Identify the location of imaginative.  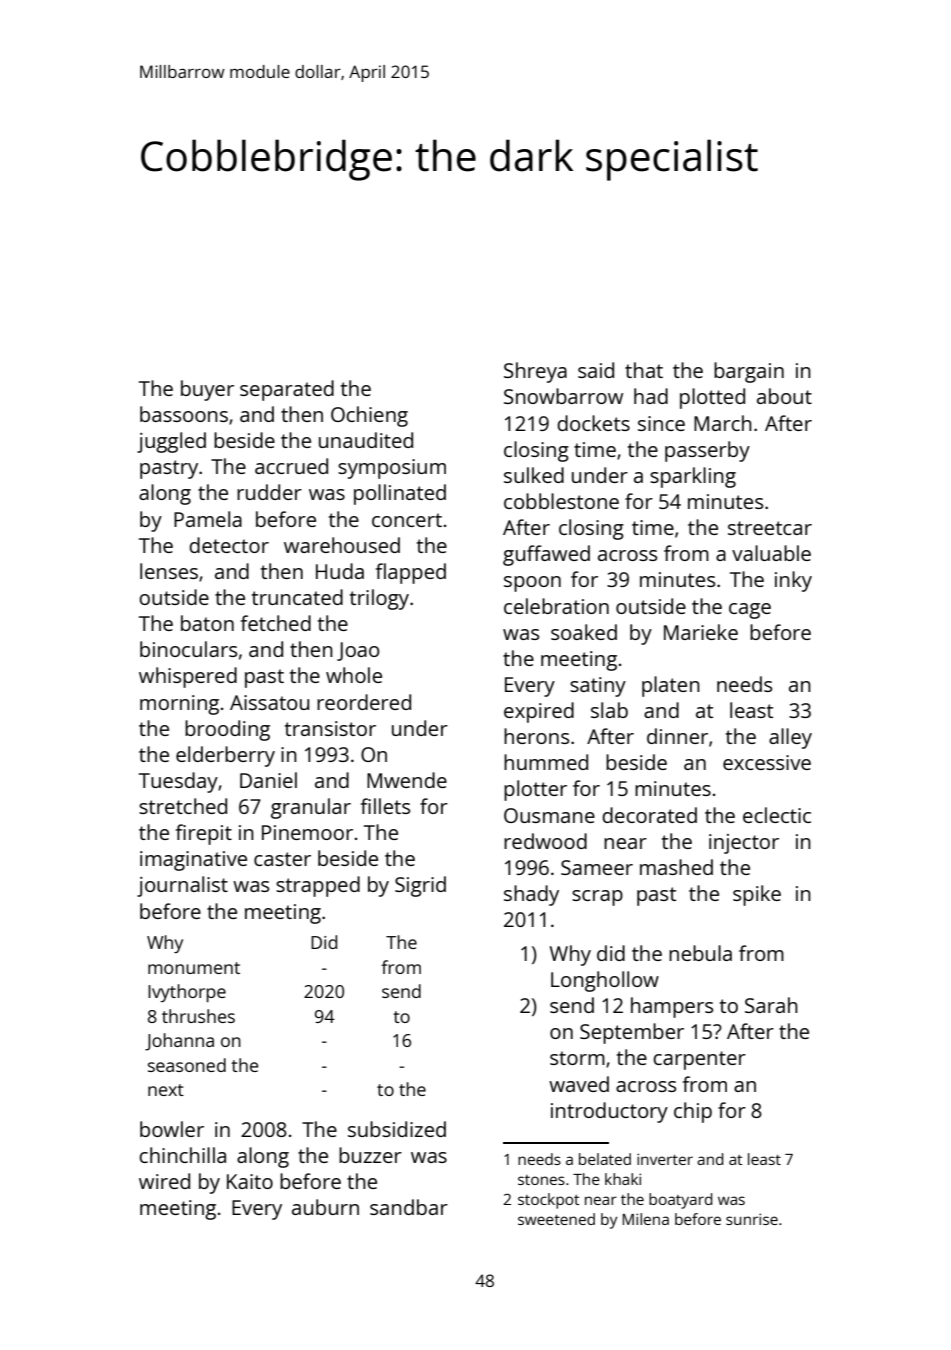
(193, 861).
